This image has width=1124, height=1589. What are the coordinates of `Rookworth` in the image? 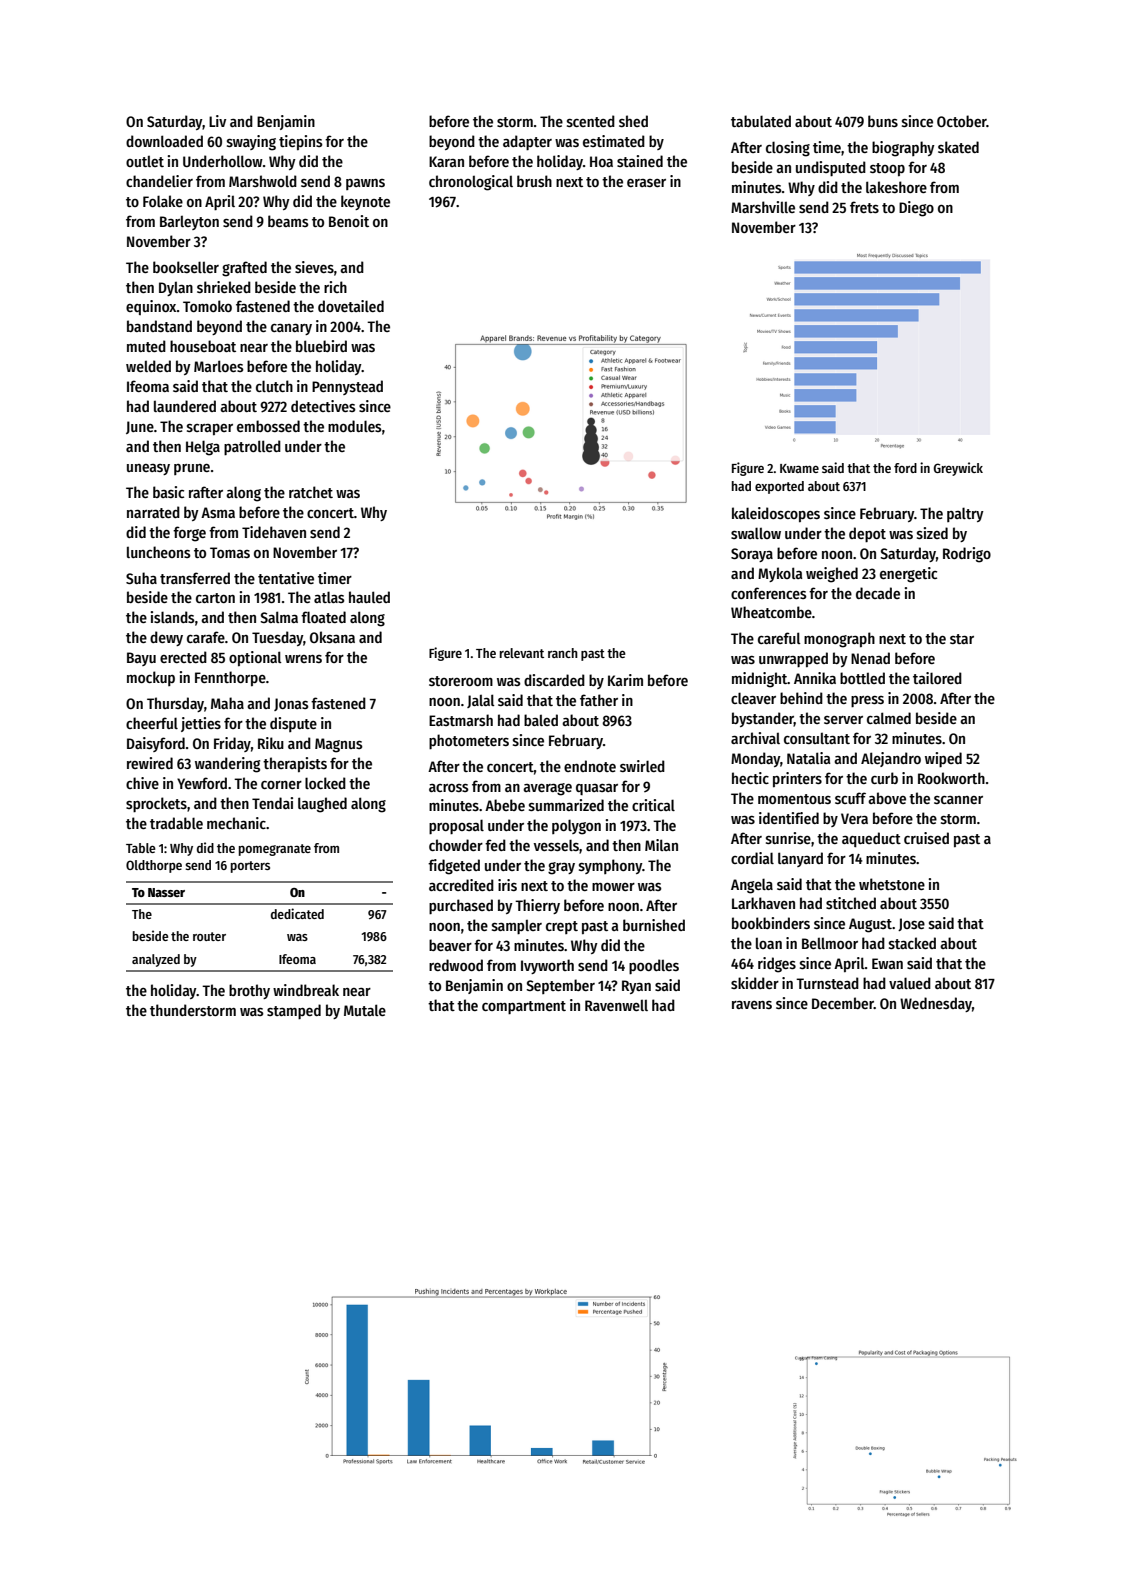 It's located at (951, 778).
